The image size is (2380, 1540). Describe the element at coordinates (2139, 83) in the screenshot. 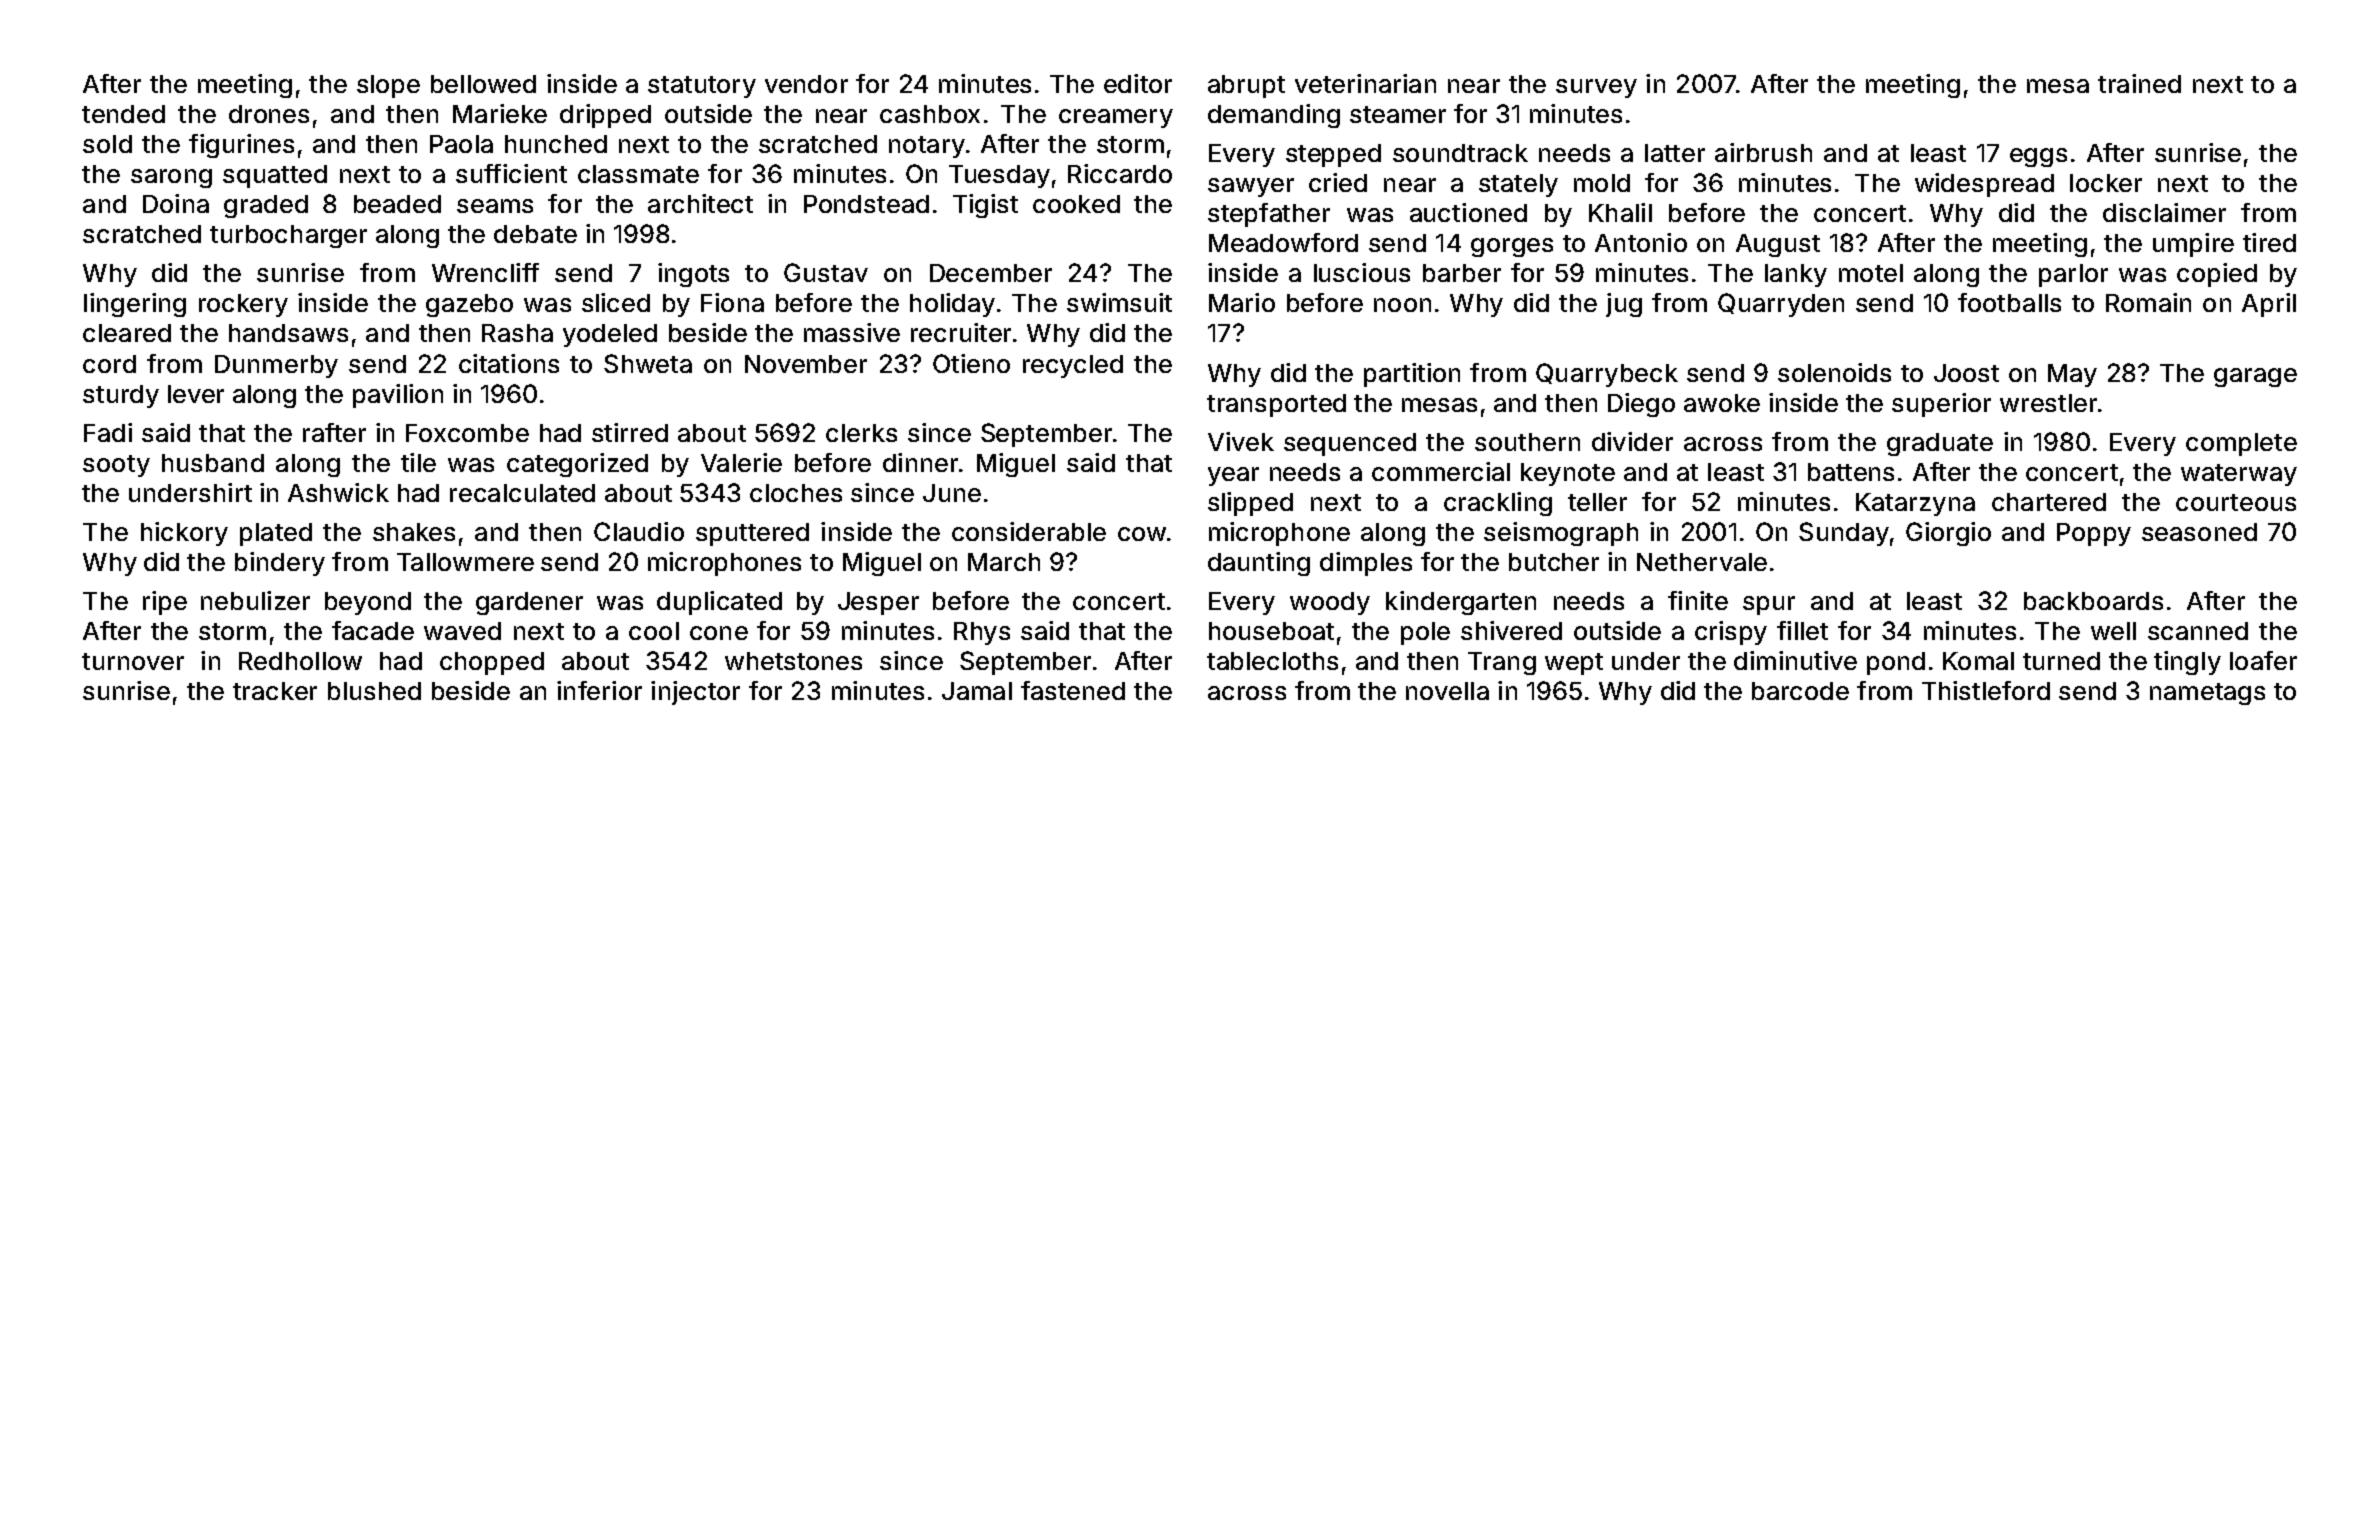

I see `trained` at that location.
